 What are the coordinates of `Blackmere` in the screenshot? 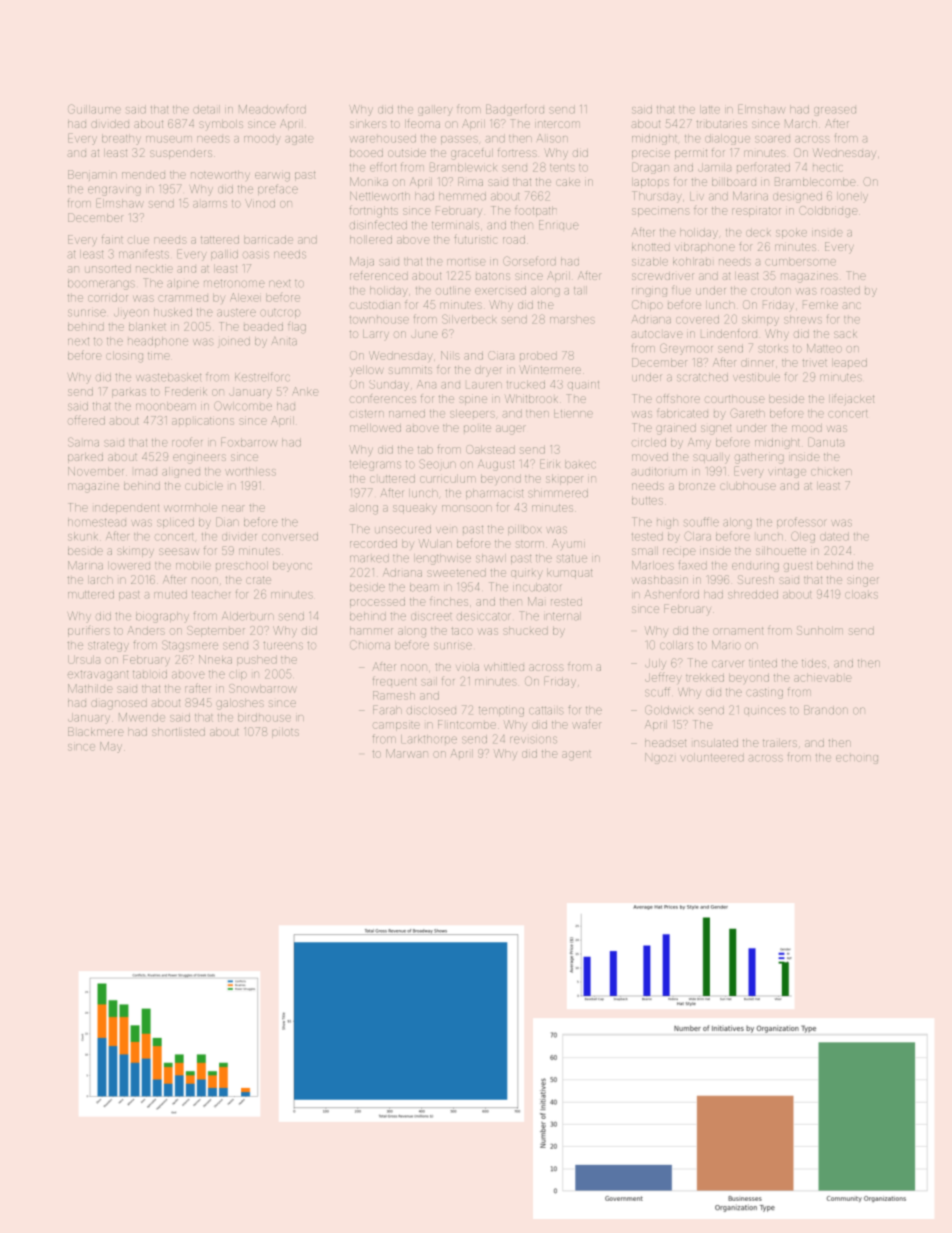 It's located at (95, 731).
